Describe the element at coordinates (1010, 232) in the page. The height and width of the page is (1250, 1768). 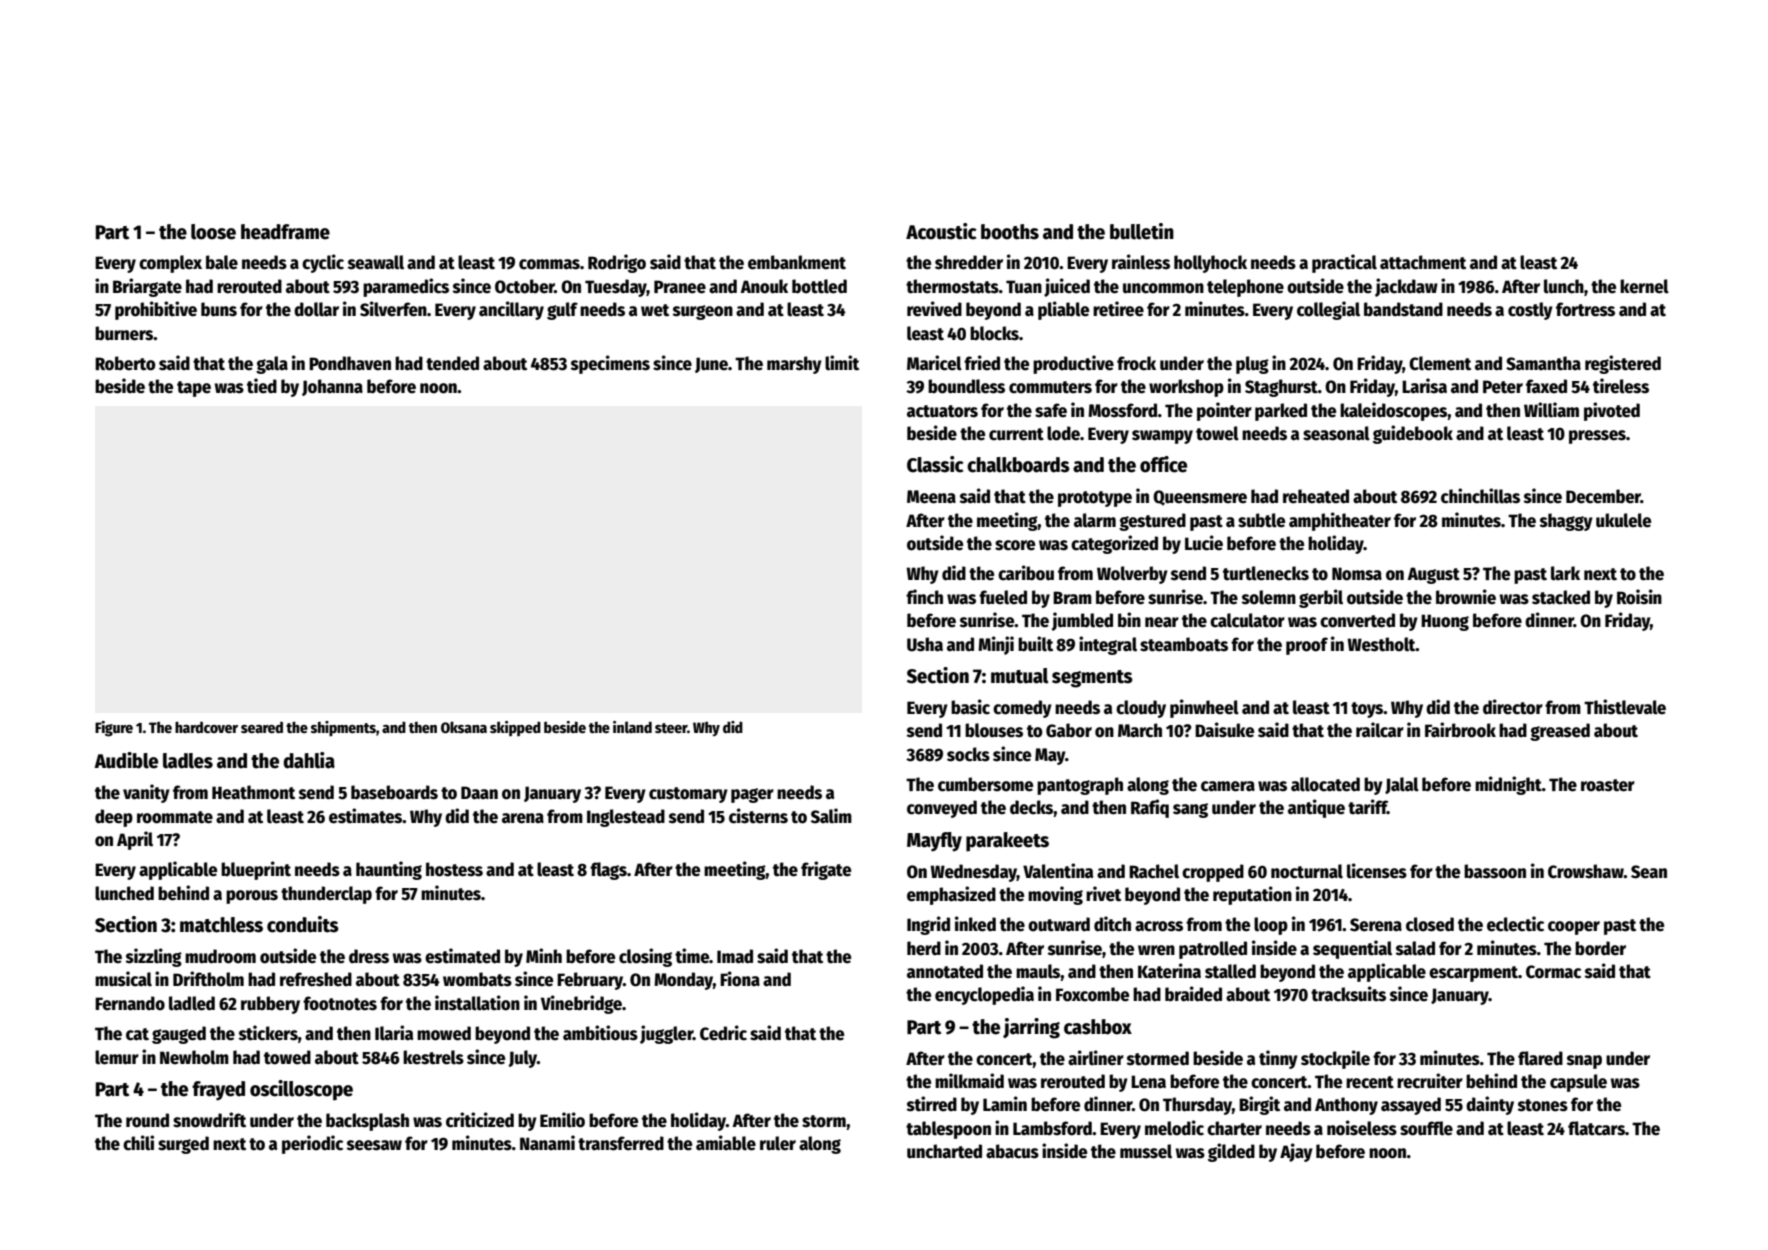
I see `booths` at that location.
